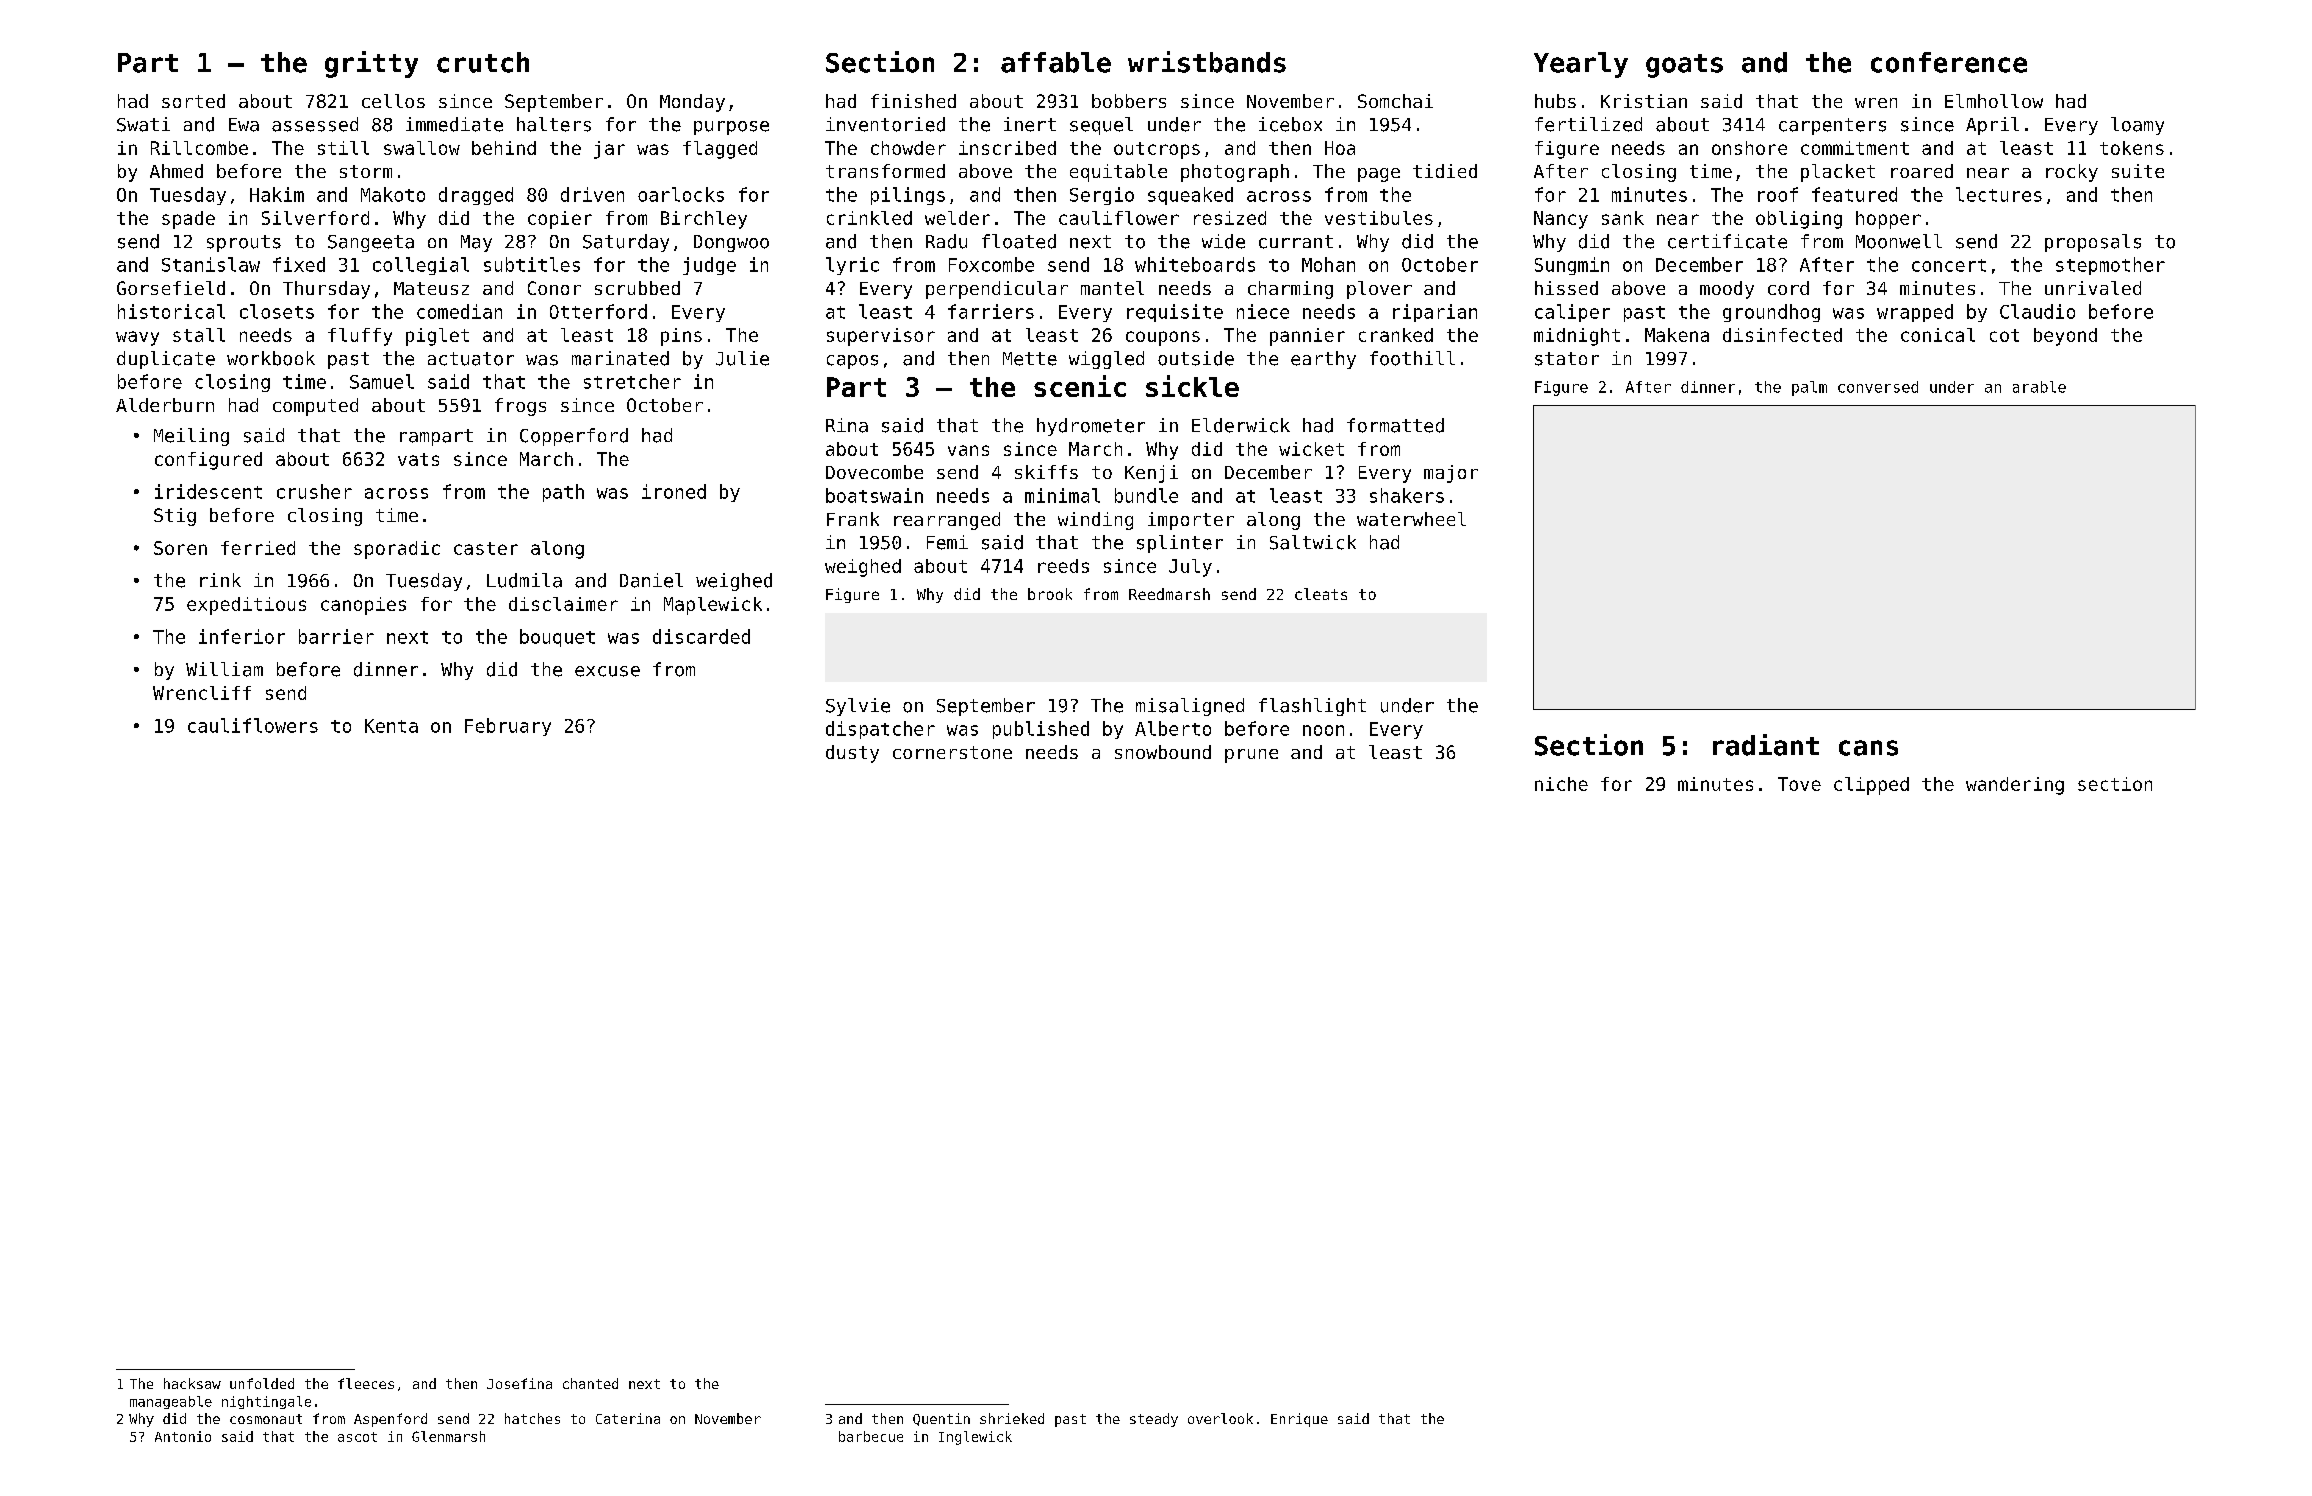 The width and height of the image is (2312, 1496). What do you see at coordinates (1868, 748) in the image?
I see `cans` at bounding box center [1868, 748].
